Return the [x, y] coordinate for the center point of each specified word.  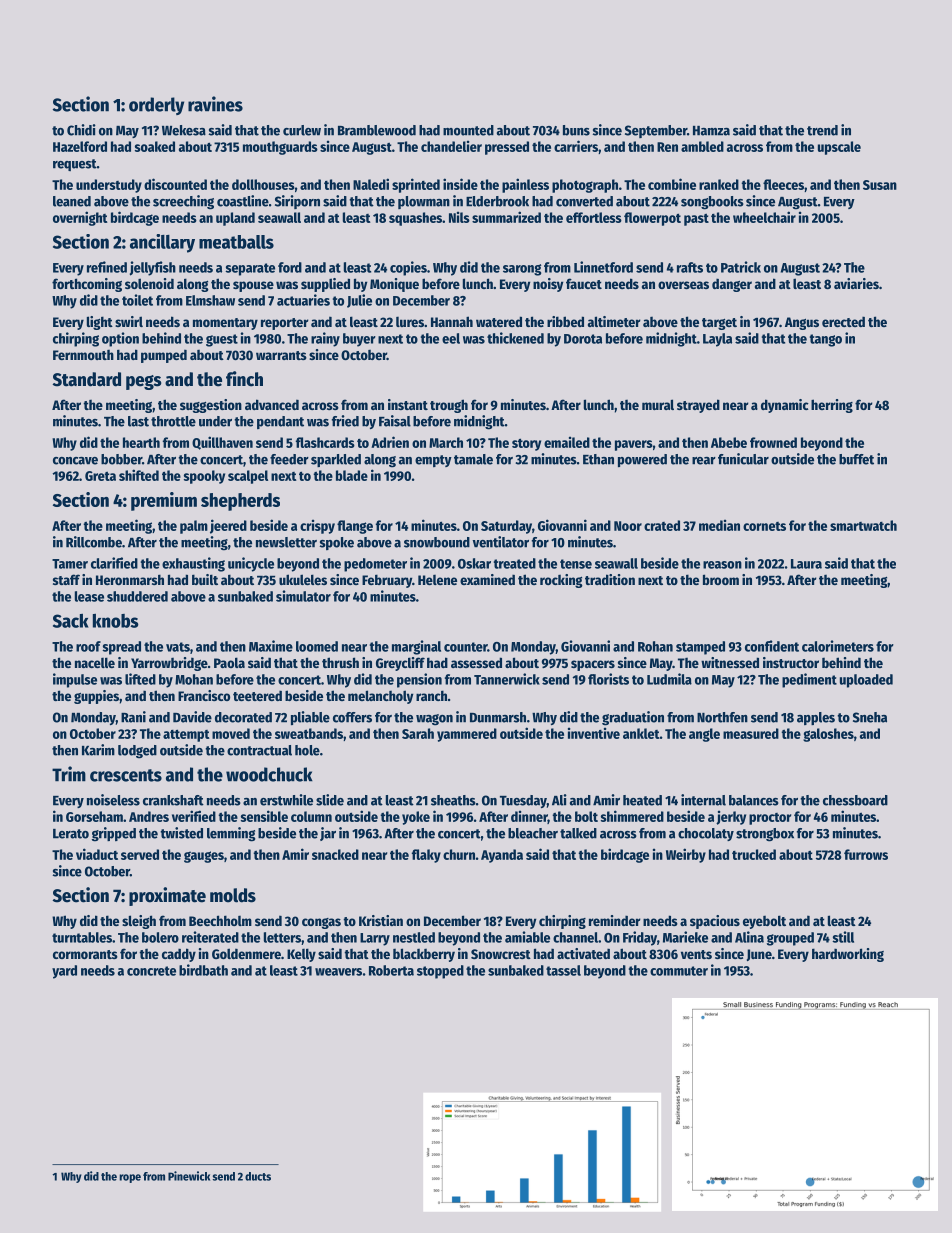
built [205, 579]
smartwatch [863, 525]
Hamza [711, 131]
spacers [593, 665]
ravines [215, 104]
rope [130, 1178]
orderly [156, 106]
